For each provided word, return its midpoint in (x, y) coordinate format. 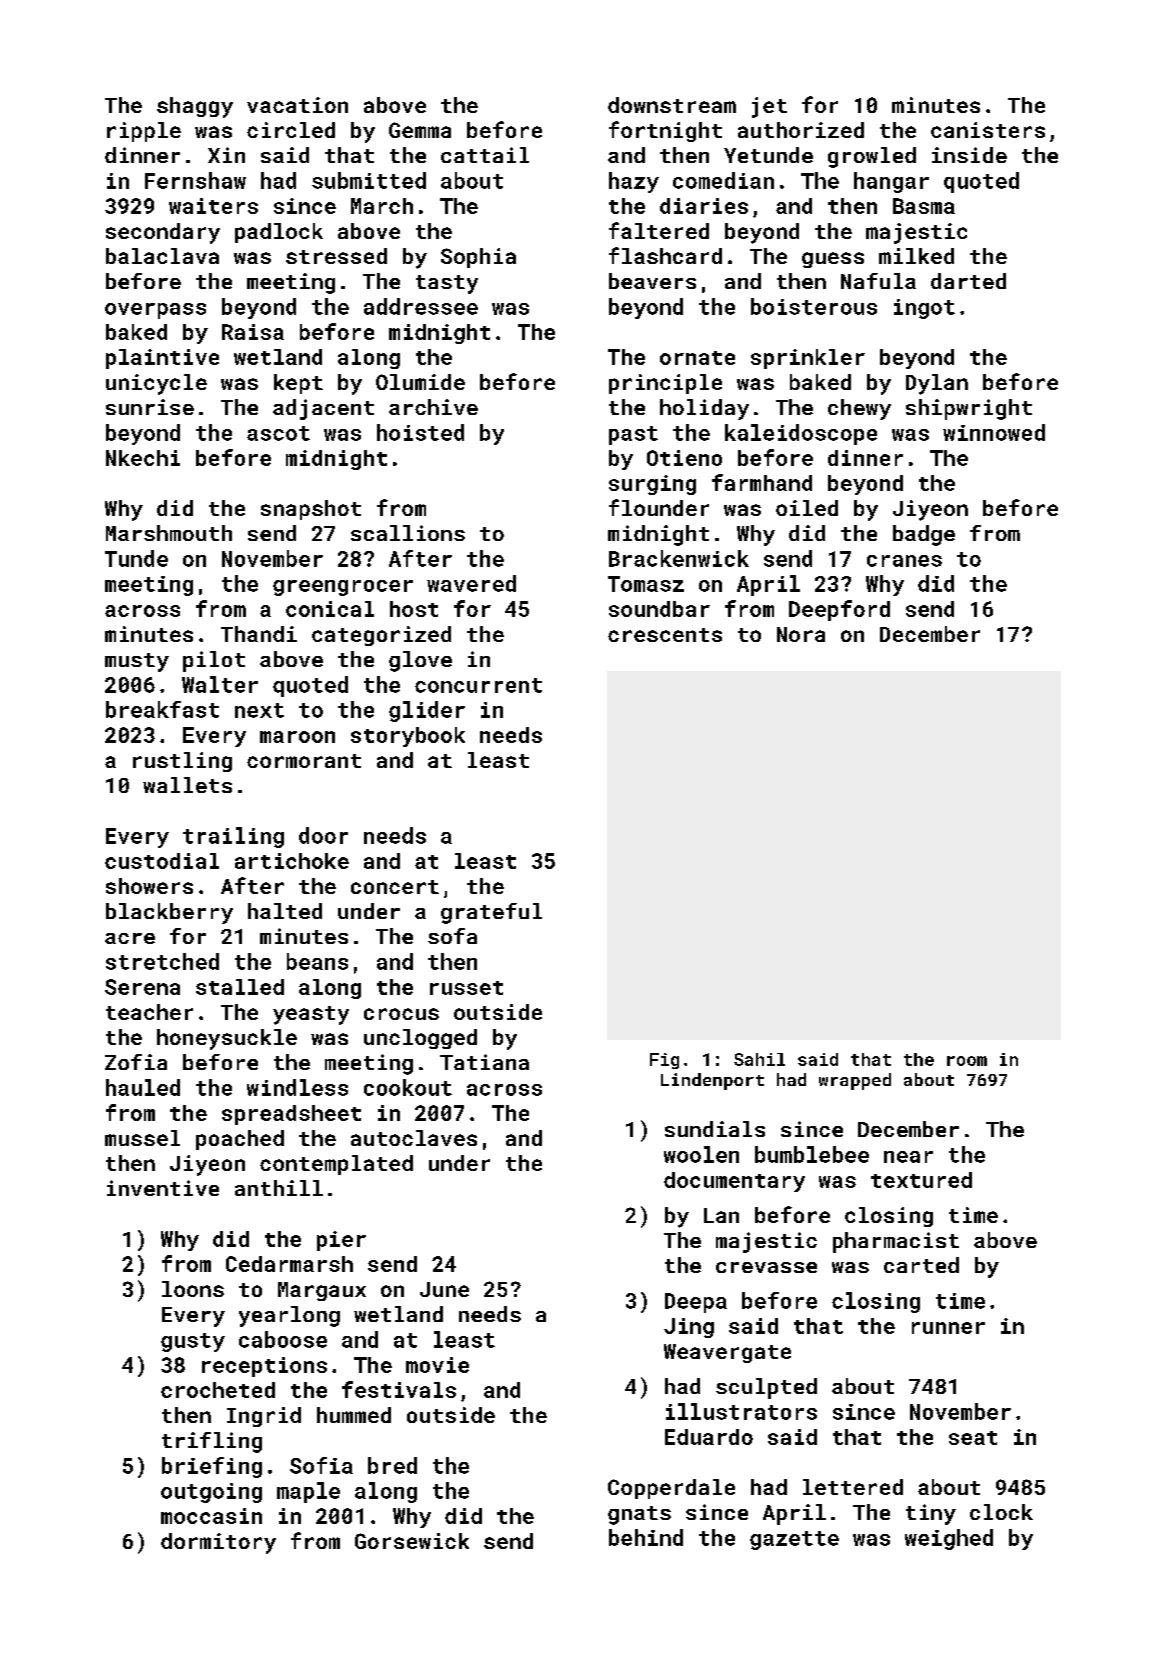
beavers (652, 281)
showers (149, 886)
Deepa (696, 1303)
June (444, 1289)
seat (973, 1438)
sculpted (766, 1388)
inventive (163, 1188)
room (967, 1061)
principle (665, 384)
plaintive (162, 359)
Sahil (759, 1059)
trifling (212, 1442)
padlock (279, 233)
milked (916, 256)
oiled (807, 508)
